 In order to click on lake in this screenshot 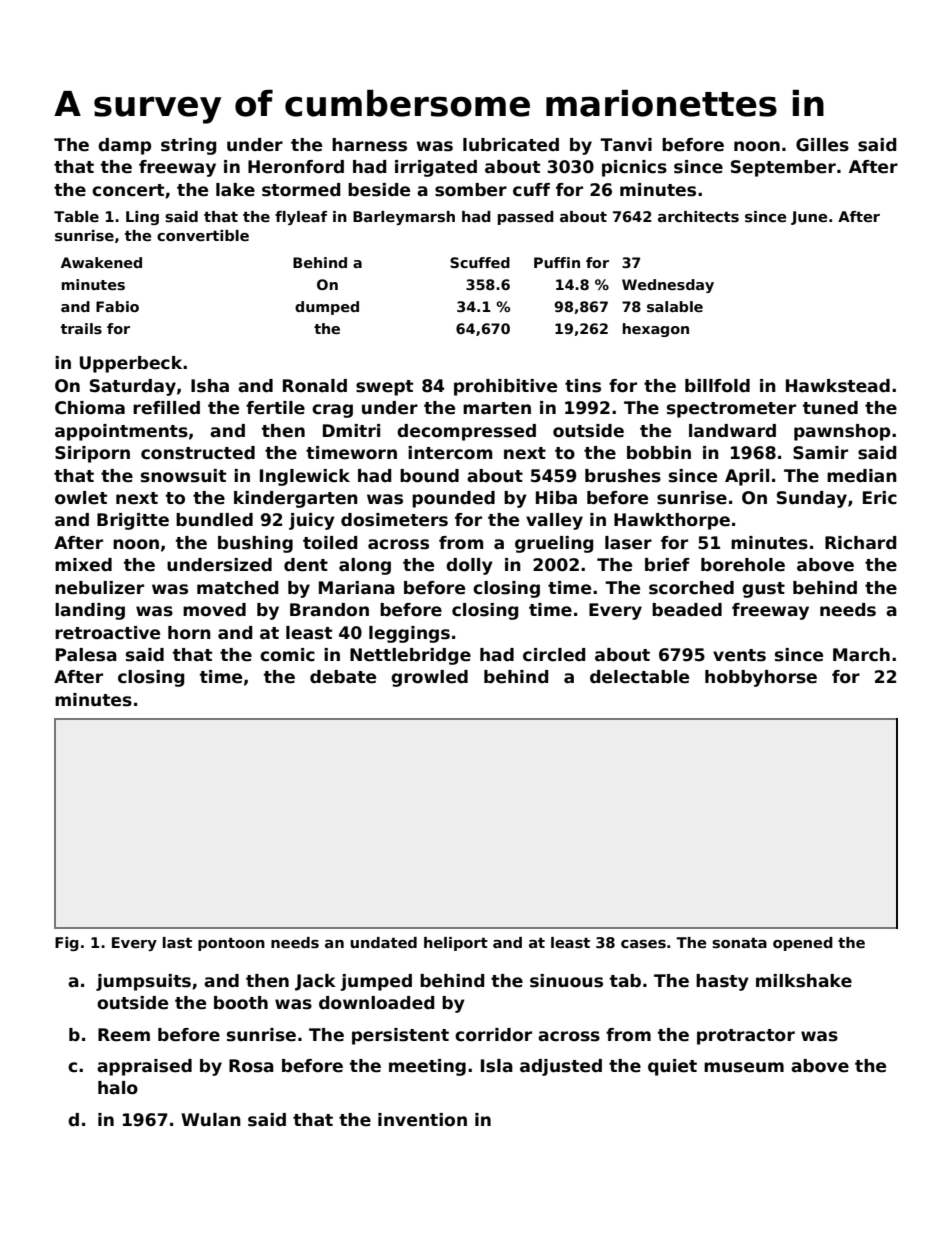, I will do `click(235, 190)`.
